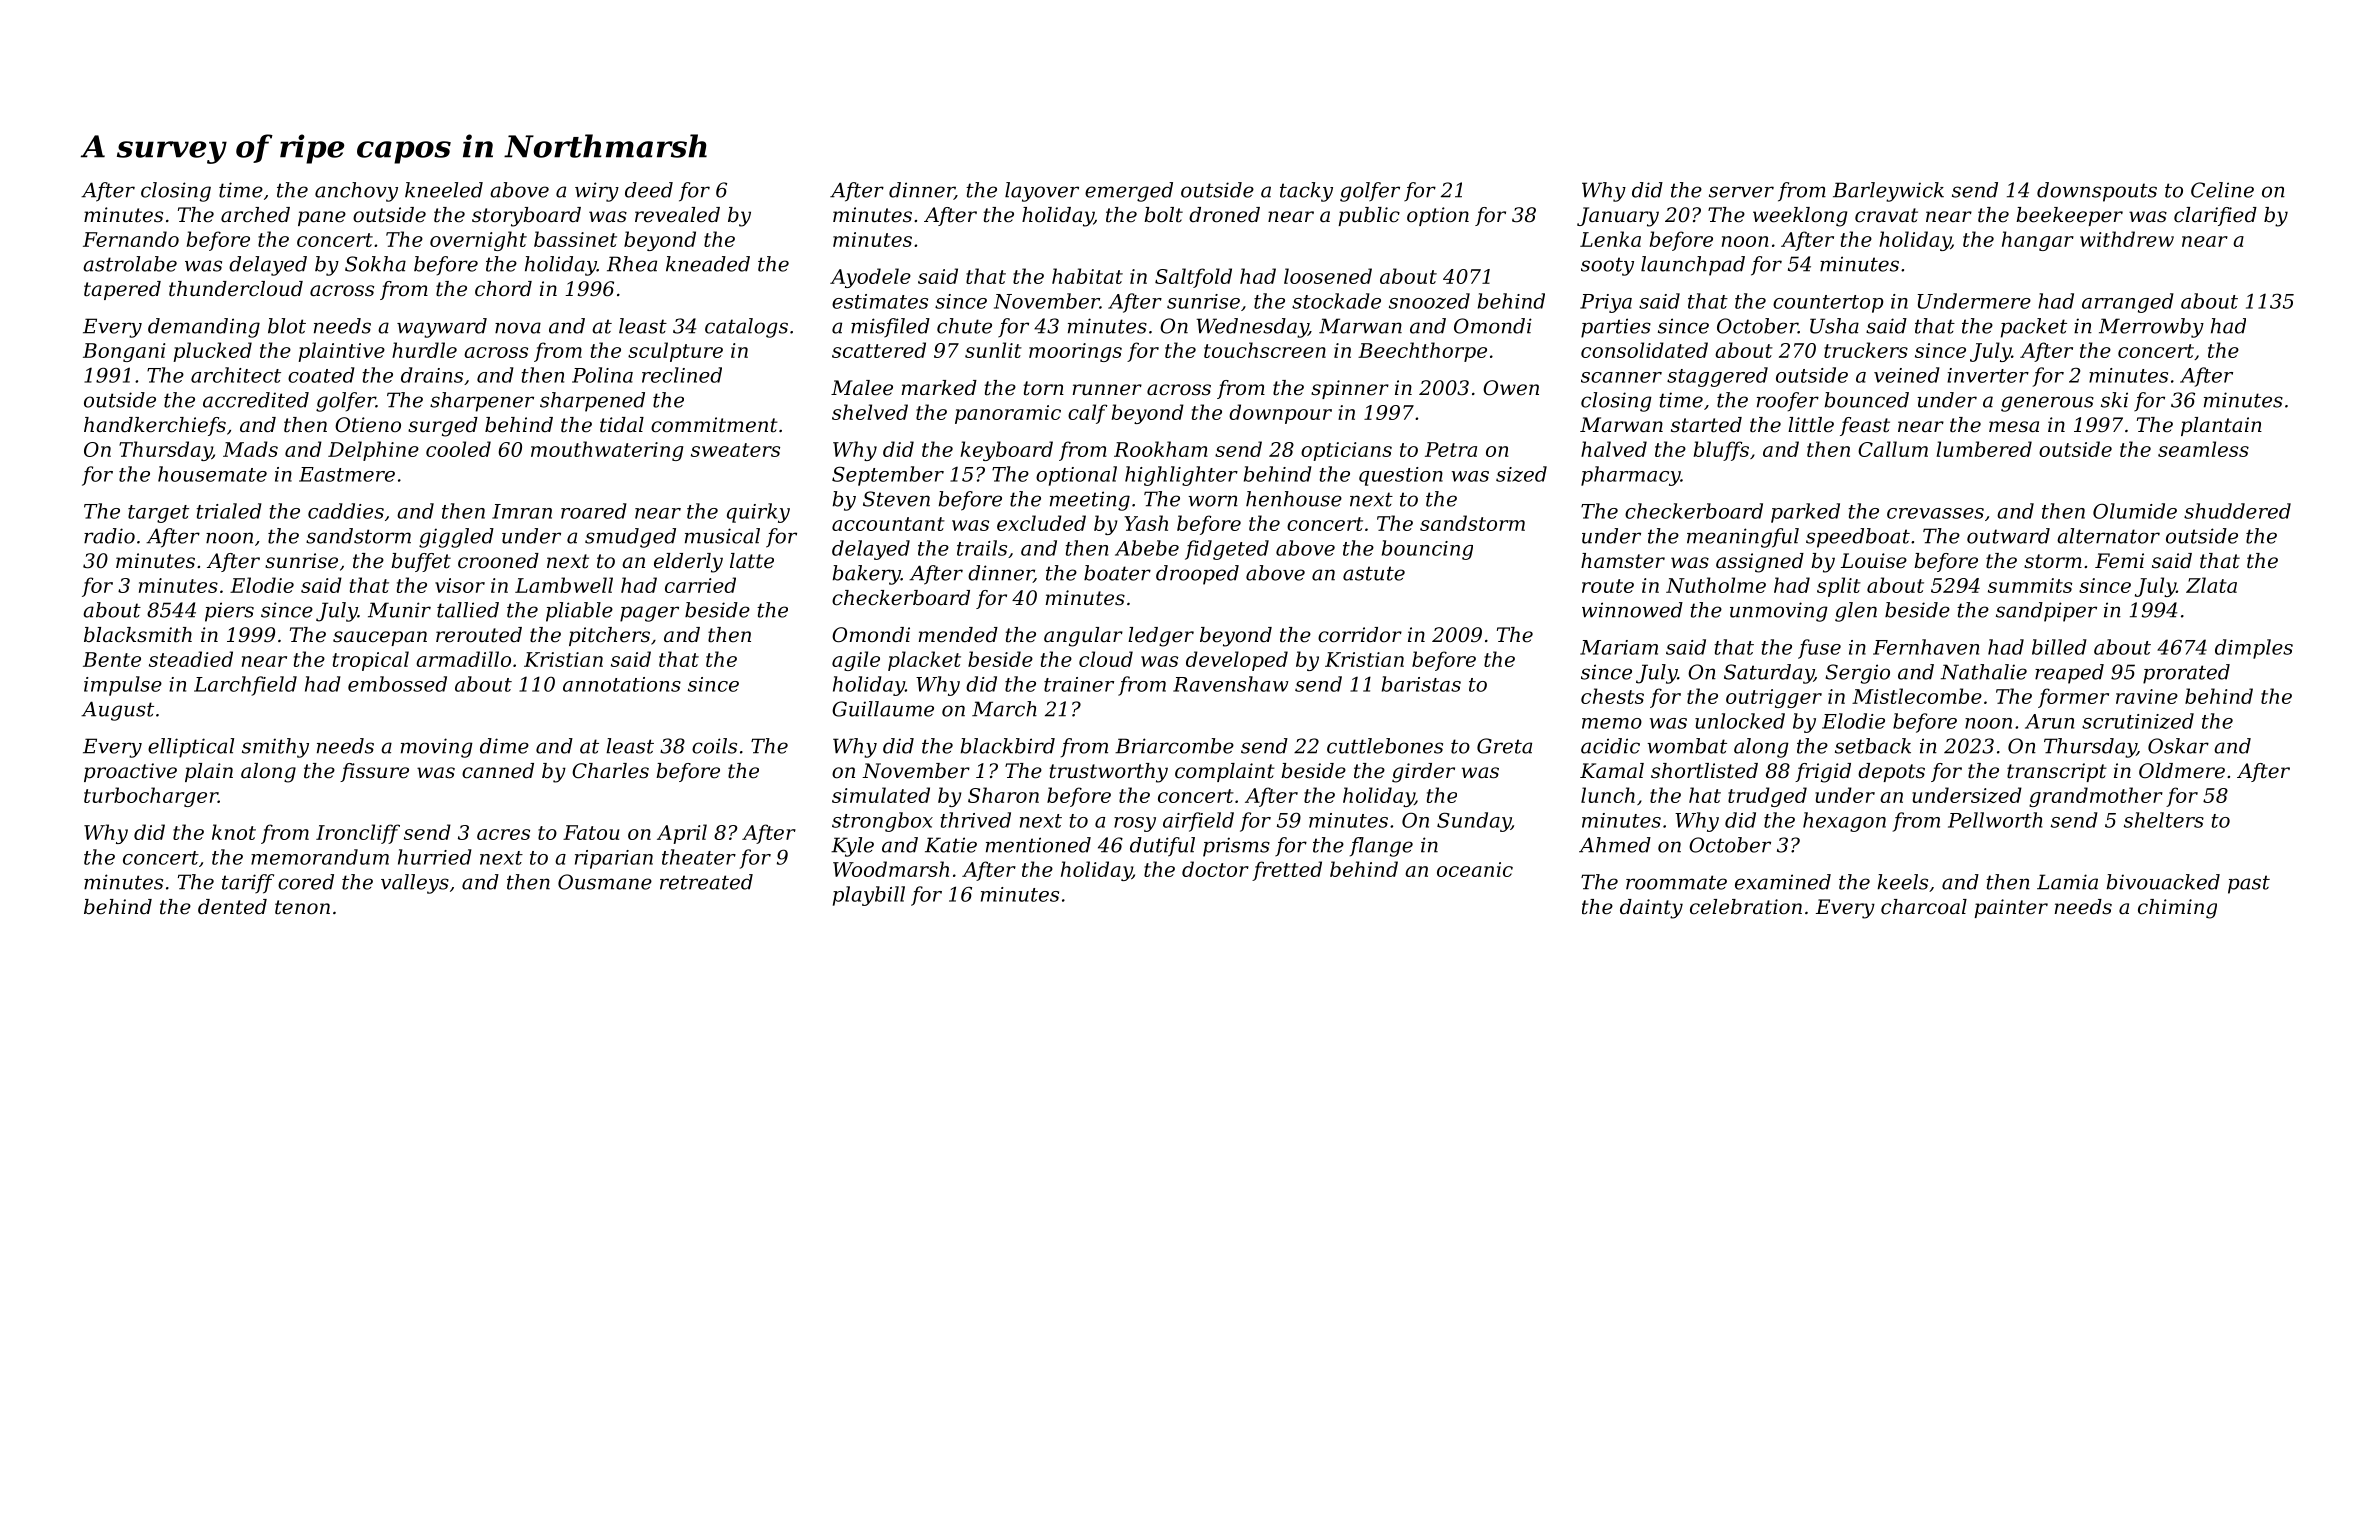 This screenshot has width=2380, height=1540. I want to click on Barleywick, so click(1888, 192).
